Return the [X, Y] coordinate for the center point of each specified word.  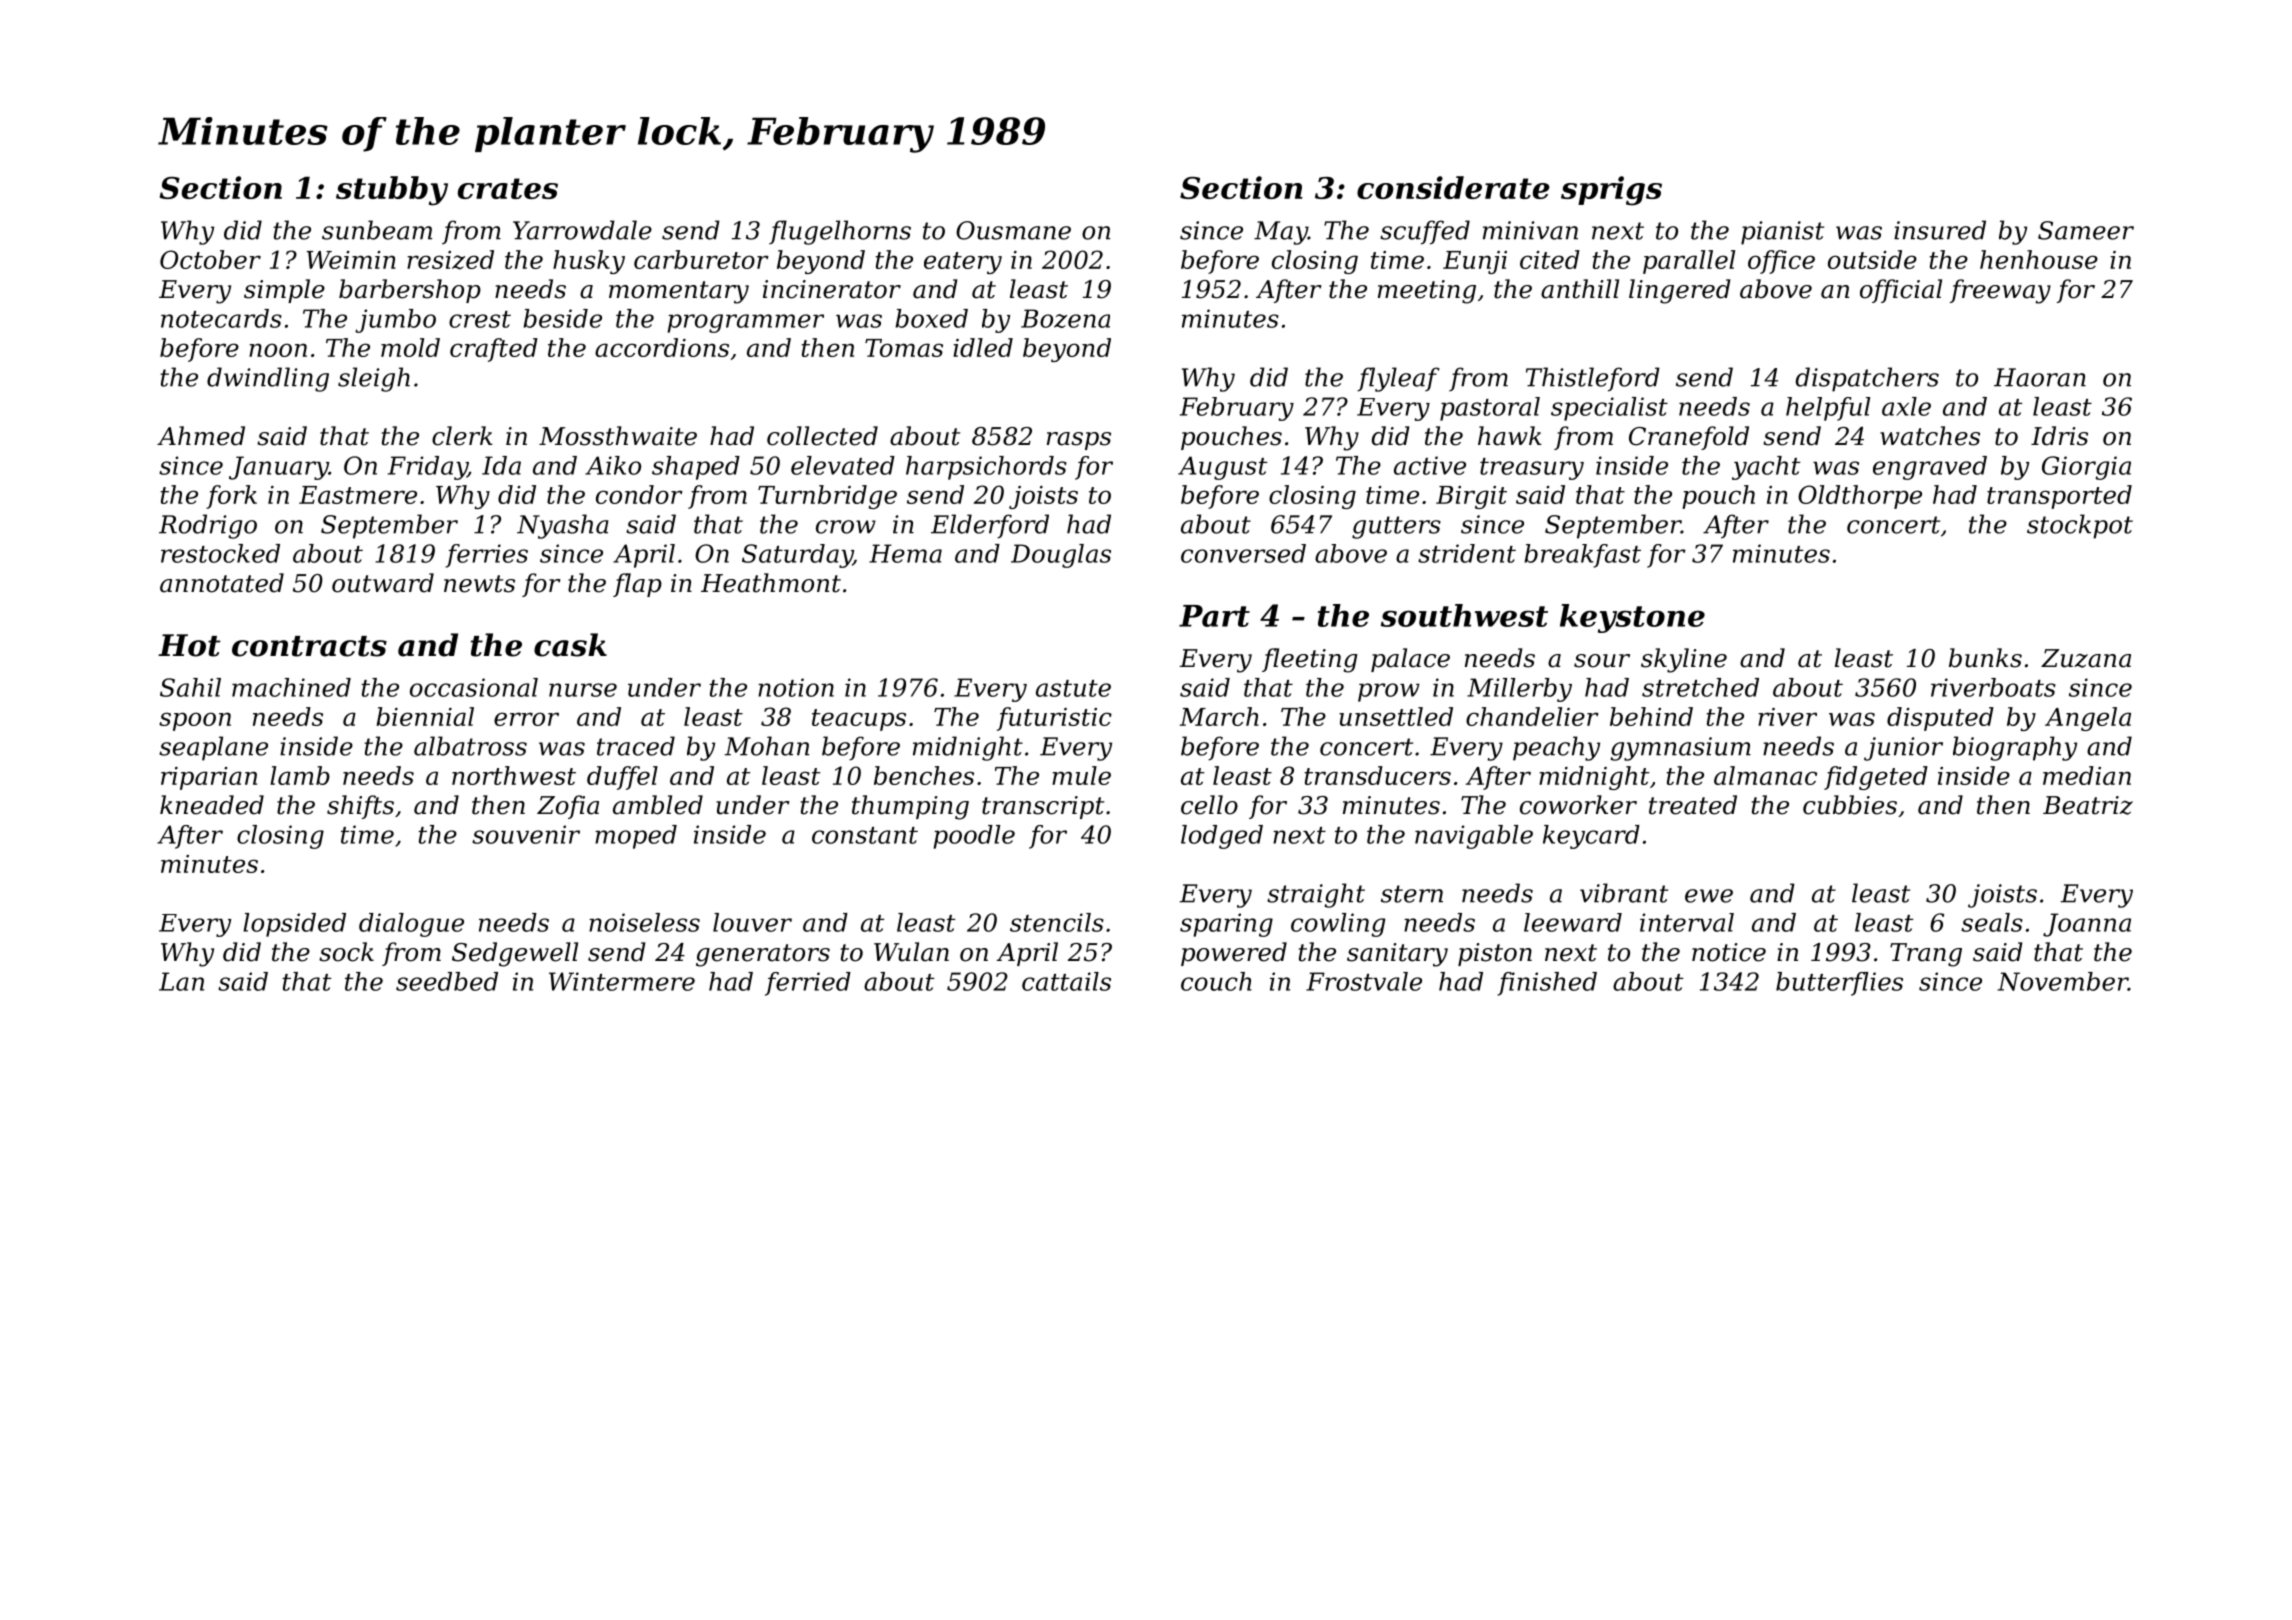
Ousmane [1013, 230]
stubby [392, 191]
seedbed [447, 981]
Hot [189, 645]
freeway [2000, 291]
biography [2015, 748]
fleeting [1309, 660]
